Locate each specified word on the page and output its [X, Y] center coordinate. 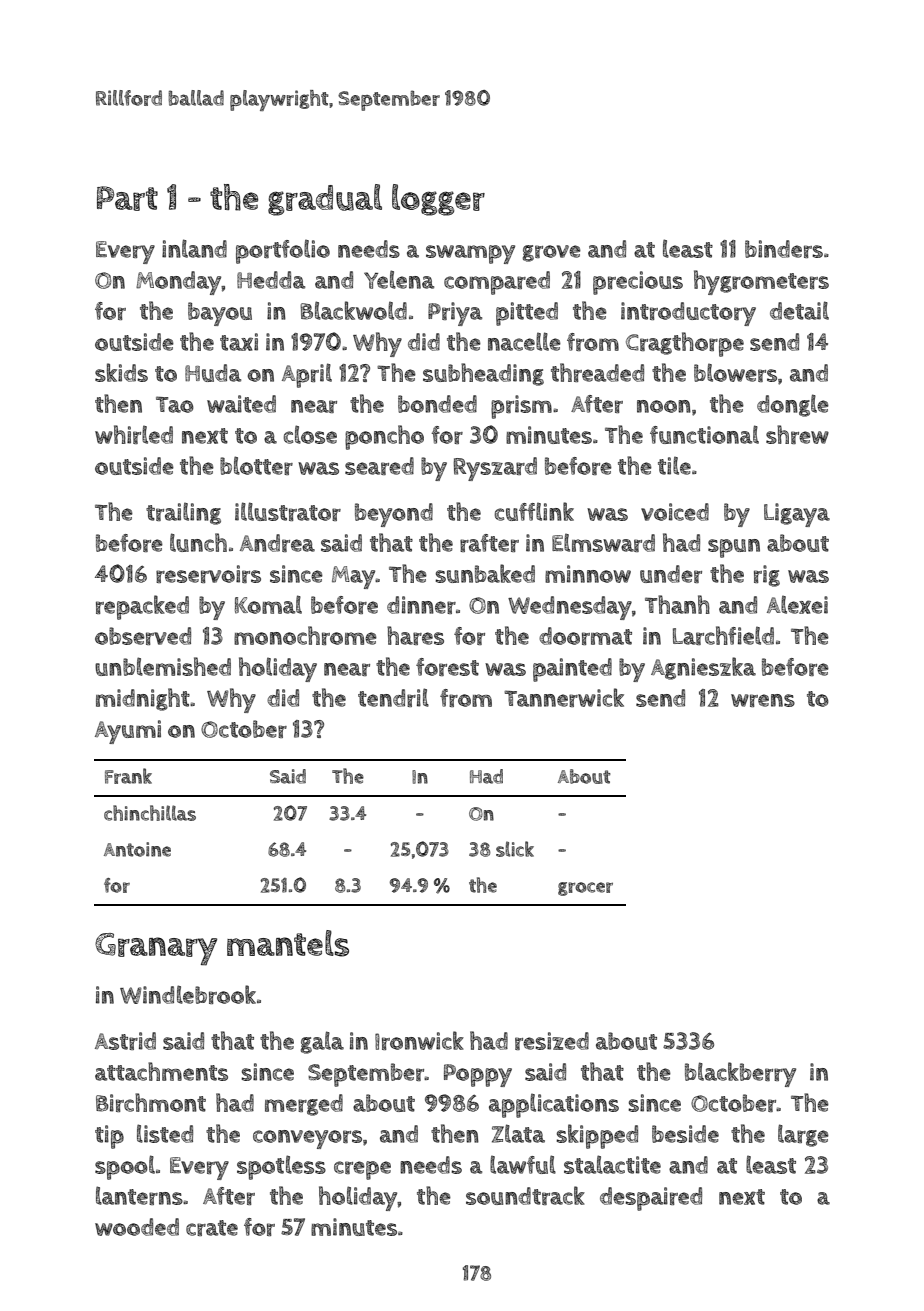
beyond [394, 515]
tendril [393, 697]
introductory [688, 314]
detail [799, 310]
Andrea [277, 543]
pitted [527, 314]
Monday [179, 283]
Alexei [797, 605]
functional [704, 434]
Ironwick [419, 1040]
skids [121, 372]
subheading [483, 374]
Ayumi [128, 732]
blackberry [740, 1074]
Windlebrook [188, 994]
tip [109, 1137]
